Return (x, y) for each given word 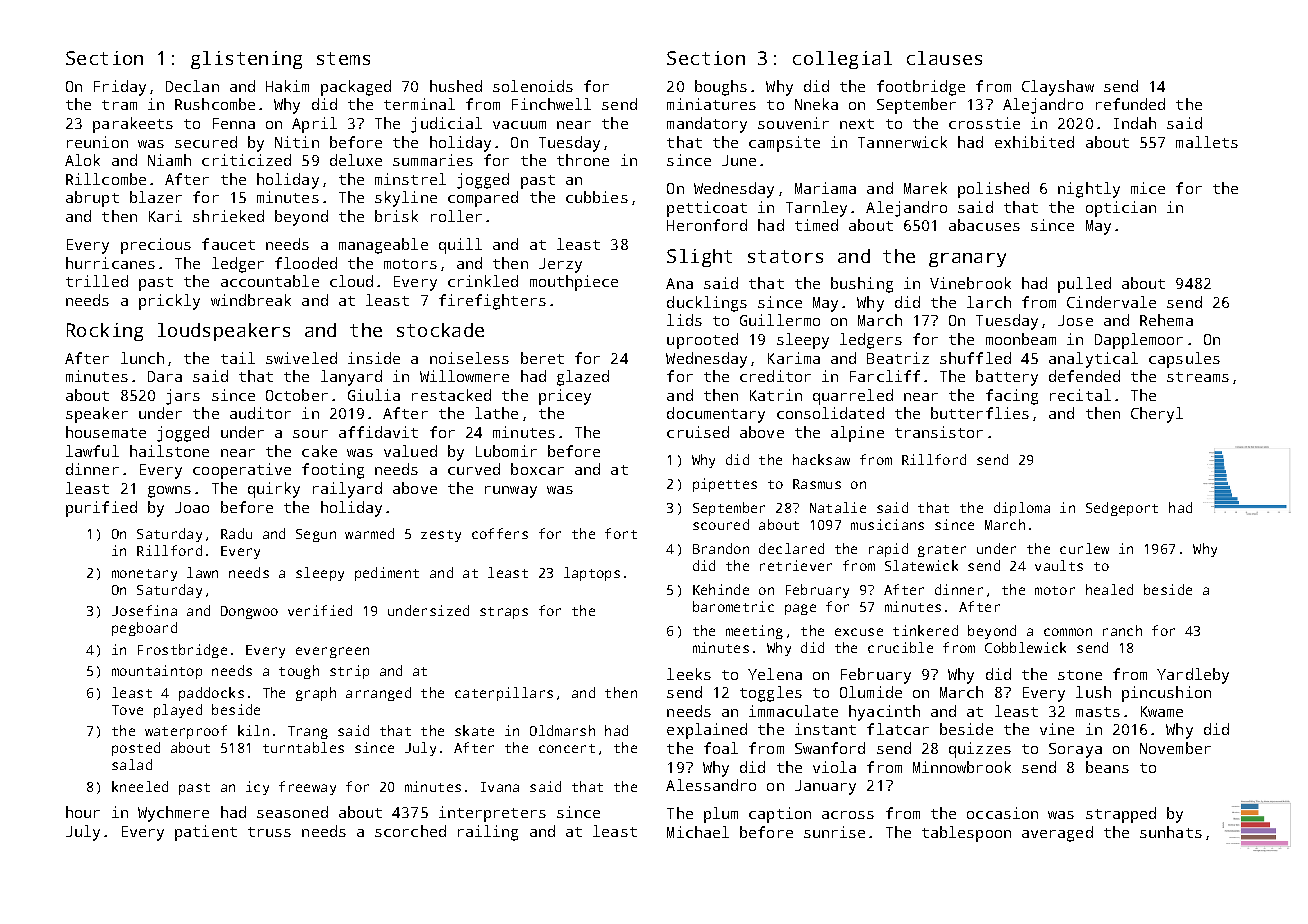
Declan (192, 86)
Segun (316, 535)
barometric (733, 606)
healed (1109, 589)
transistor (939, 432)
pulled (1084, 285)
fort (621, 533)
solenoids (533, 86)
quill (460, 246)
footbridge (921, 88)
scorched (410, 831)
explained (707, 731)
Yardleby (1193, 676)
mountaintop (157, 672)
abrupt (92, 199)
